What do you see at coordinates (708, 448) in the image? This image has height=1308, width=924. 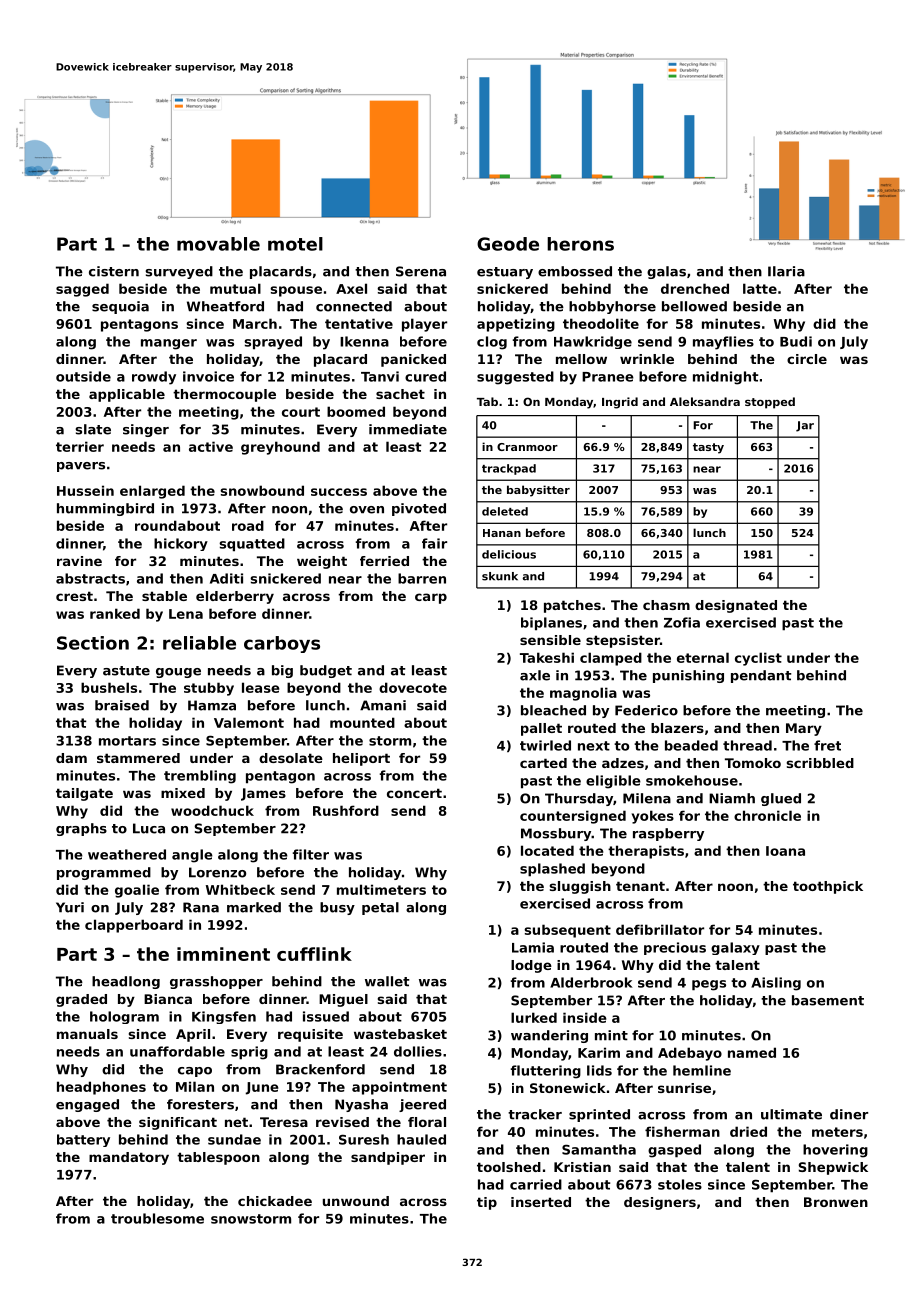 I see `tasty` at bounding box center [708, 448].
